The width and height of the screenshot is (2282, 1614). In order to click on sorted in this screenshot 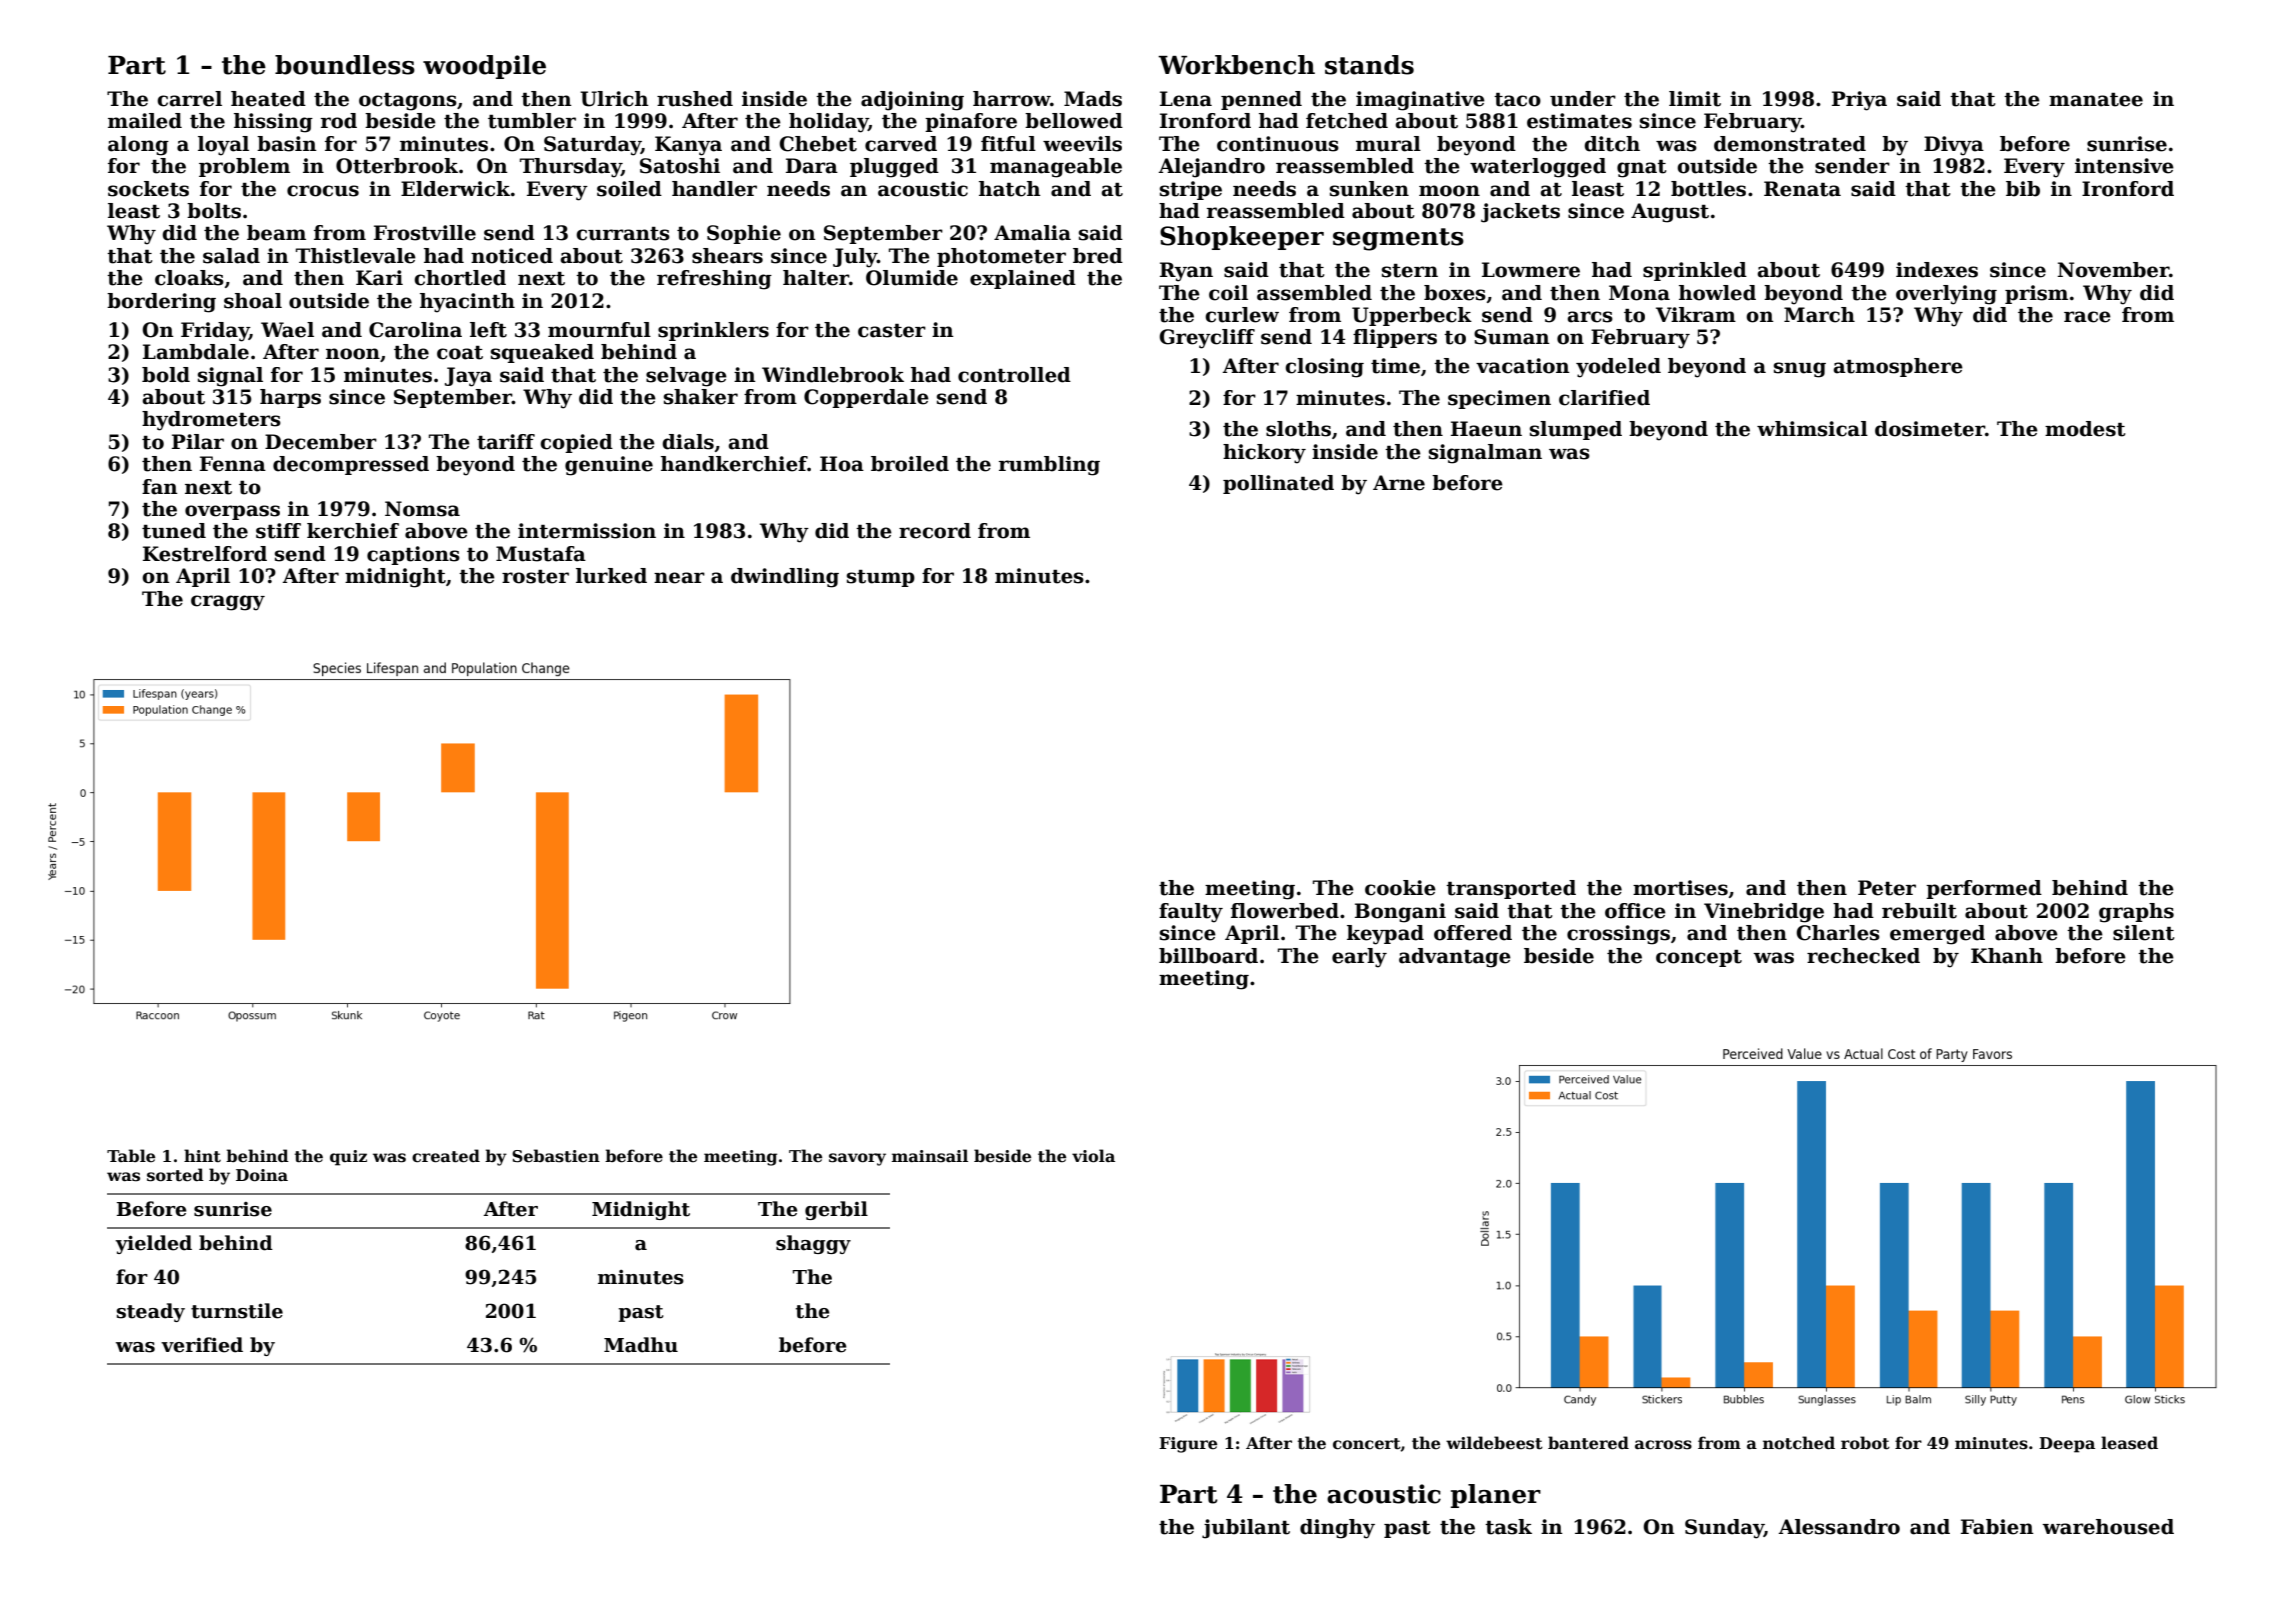, I will do `click(175, 1175)`.
